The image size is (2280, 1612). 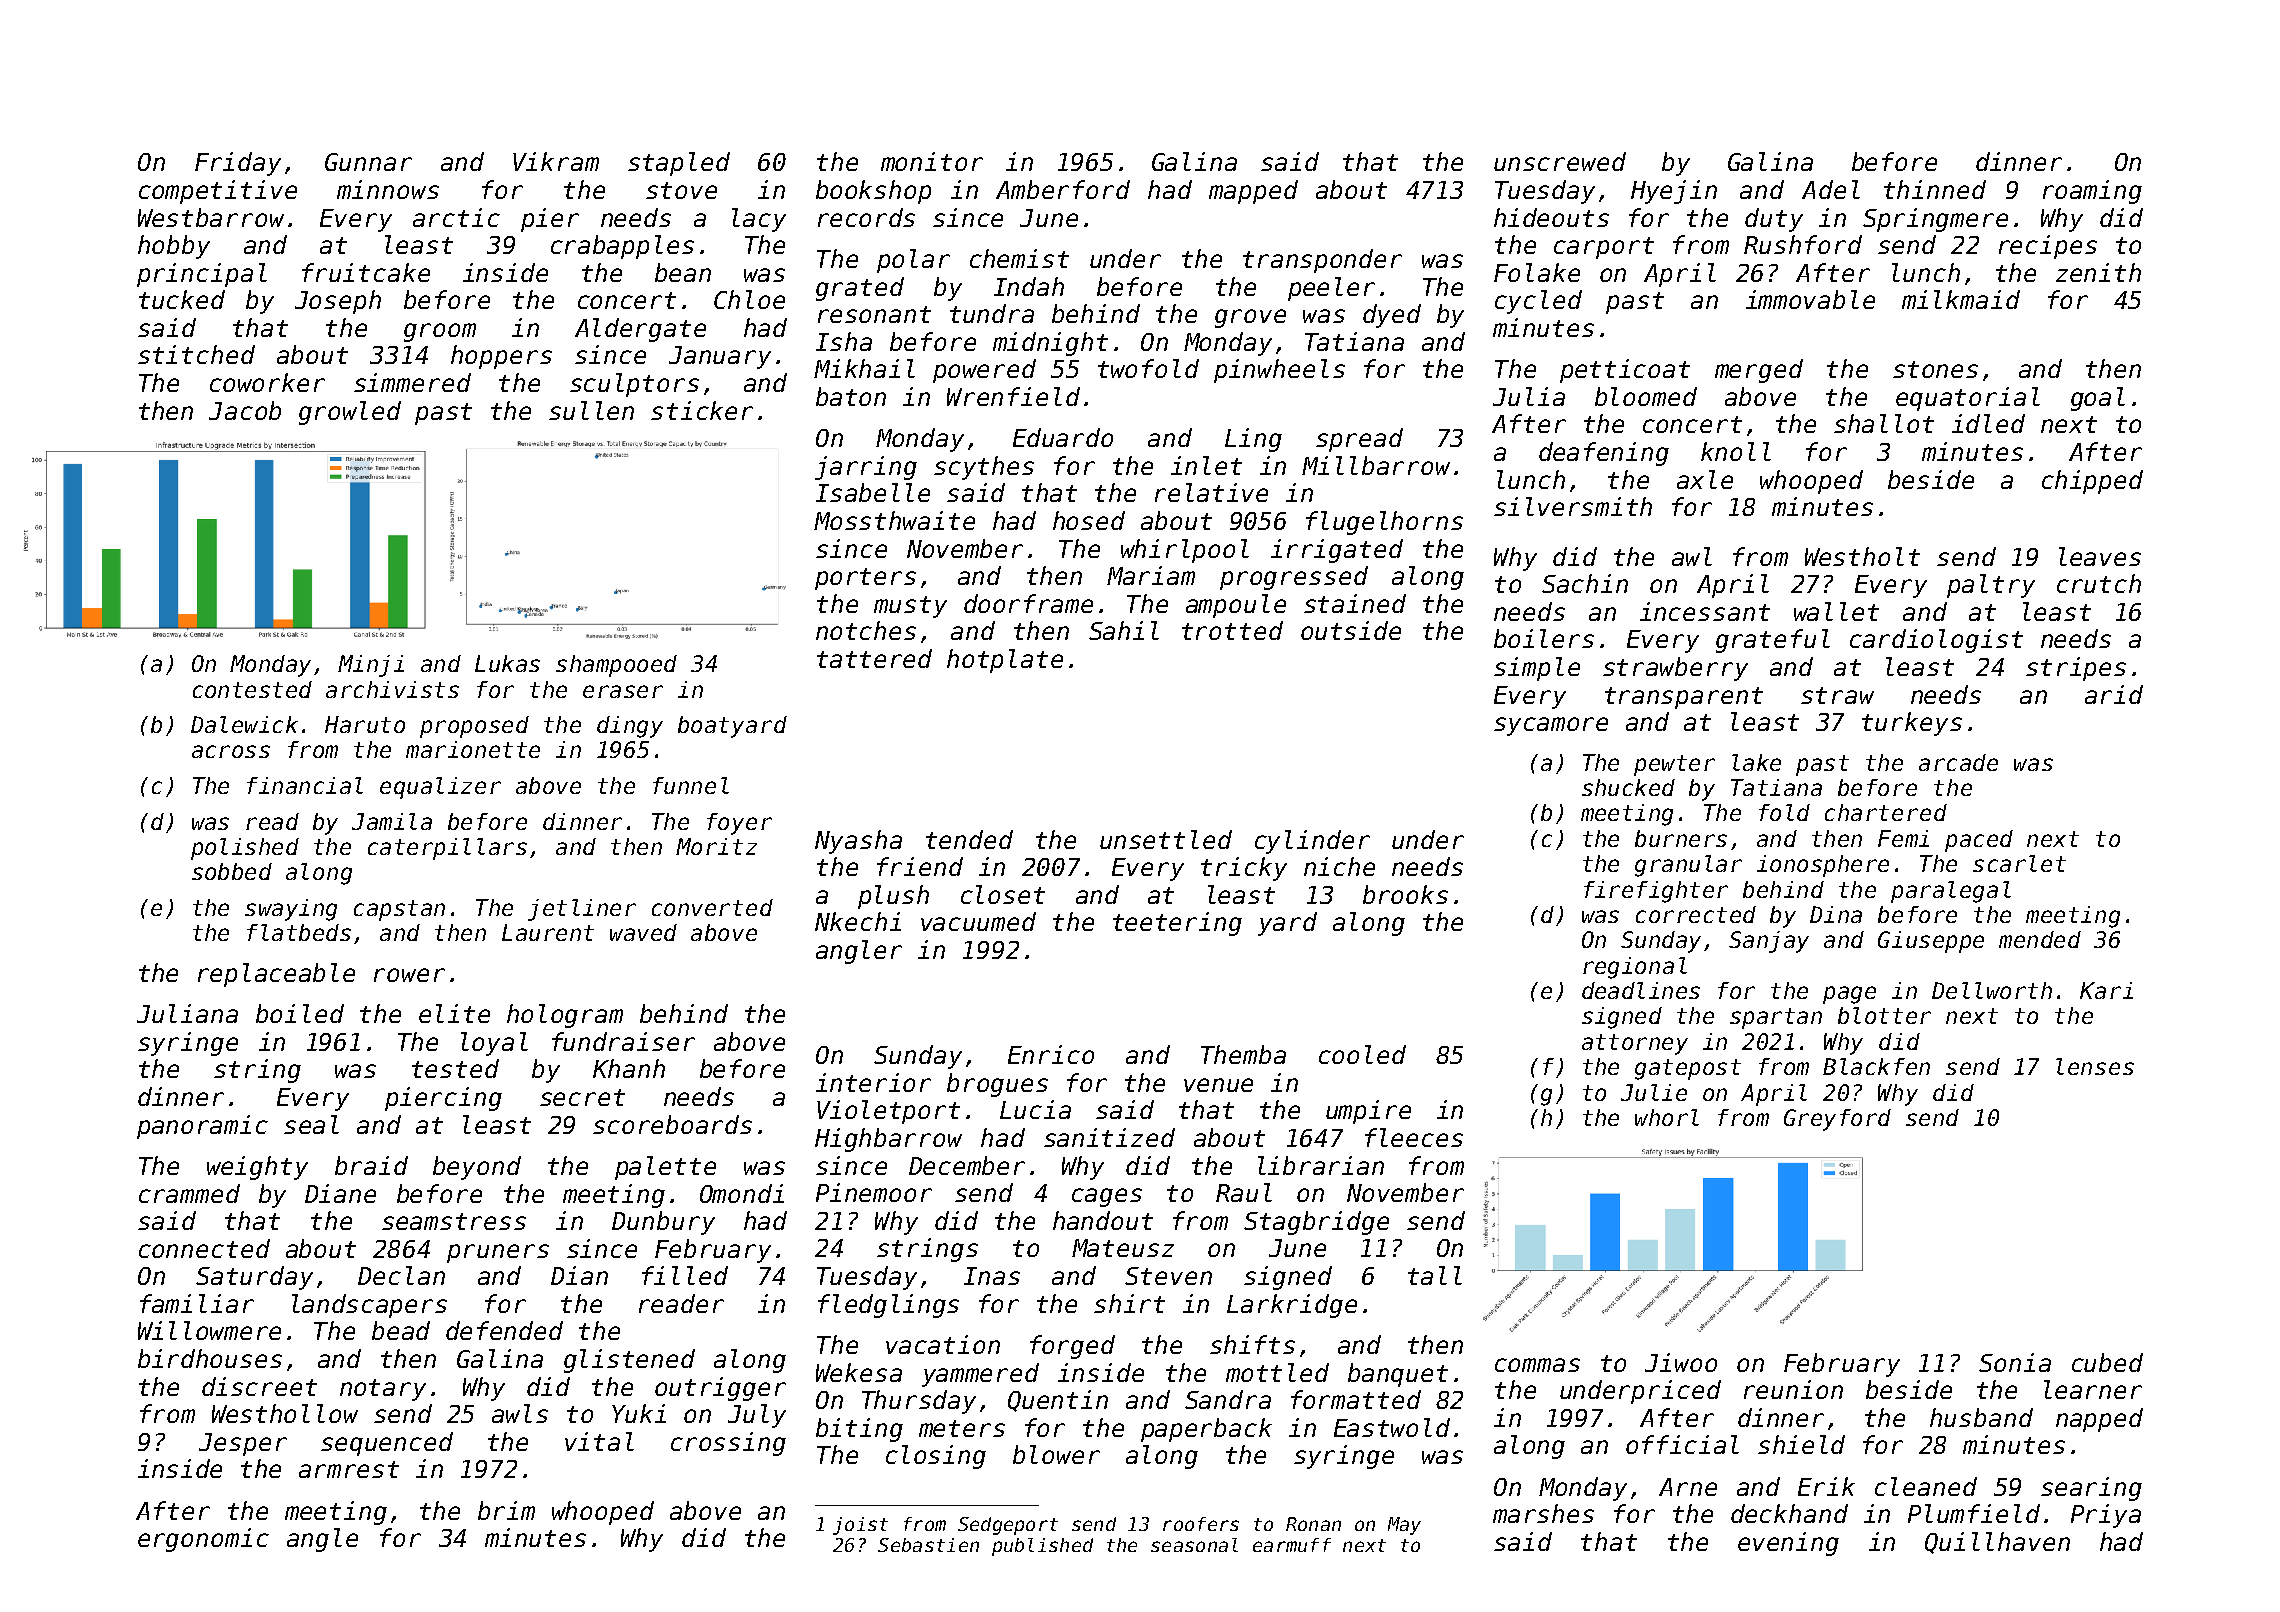 I want to click on paltry, so click(x=1991, y=586).
